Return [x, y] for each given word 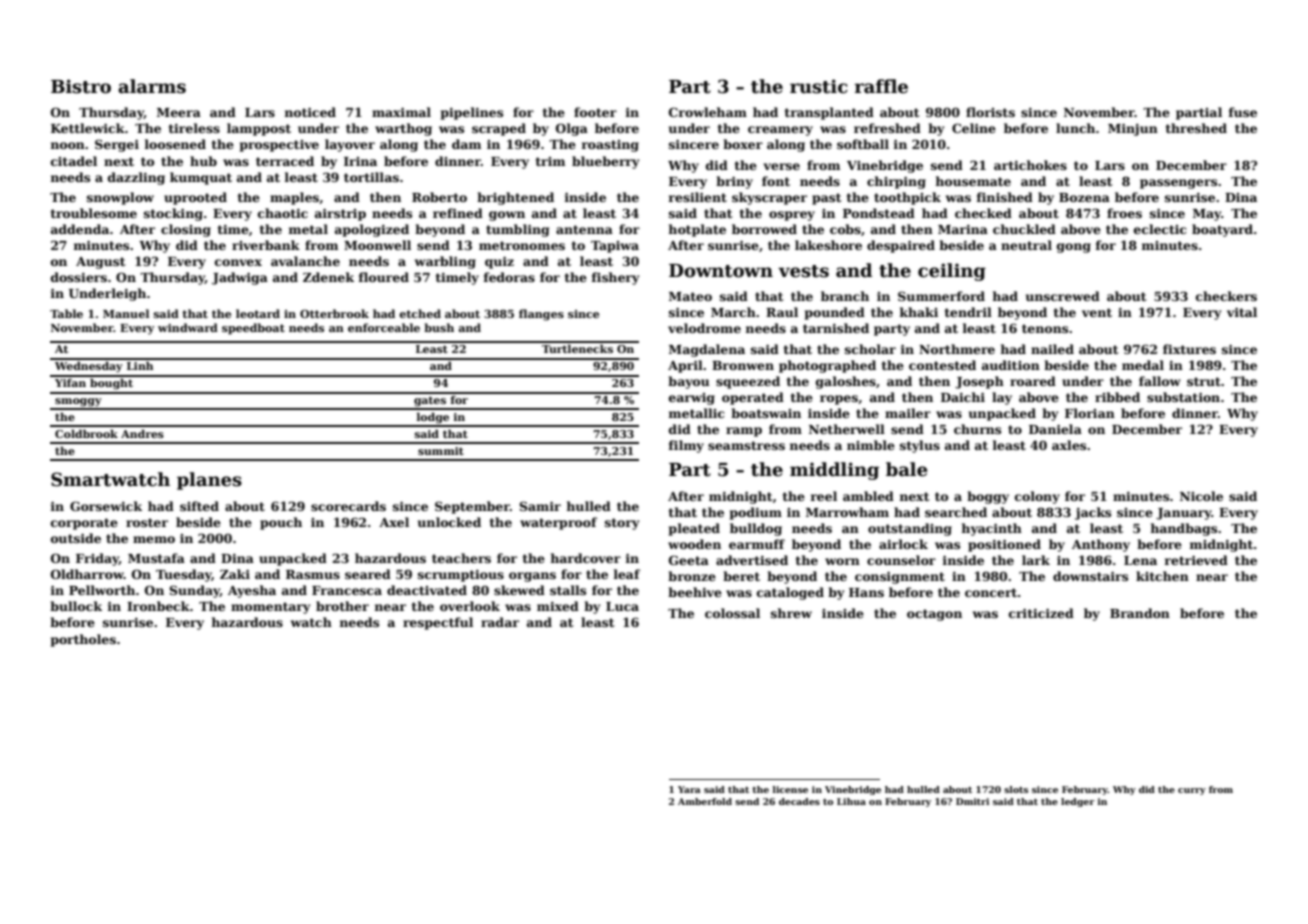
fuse [1242, 112]
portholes [83, 640]
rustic [819, 86]
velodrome [704, 328]
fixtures [1189, 349]
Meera [179, 112]
